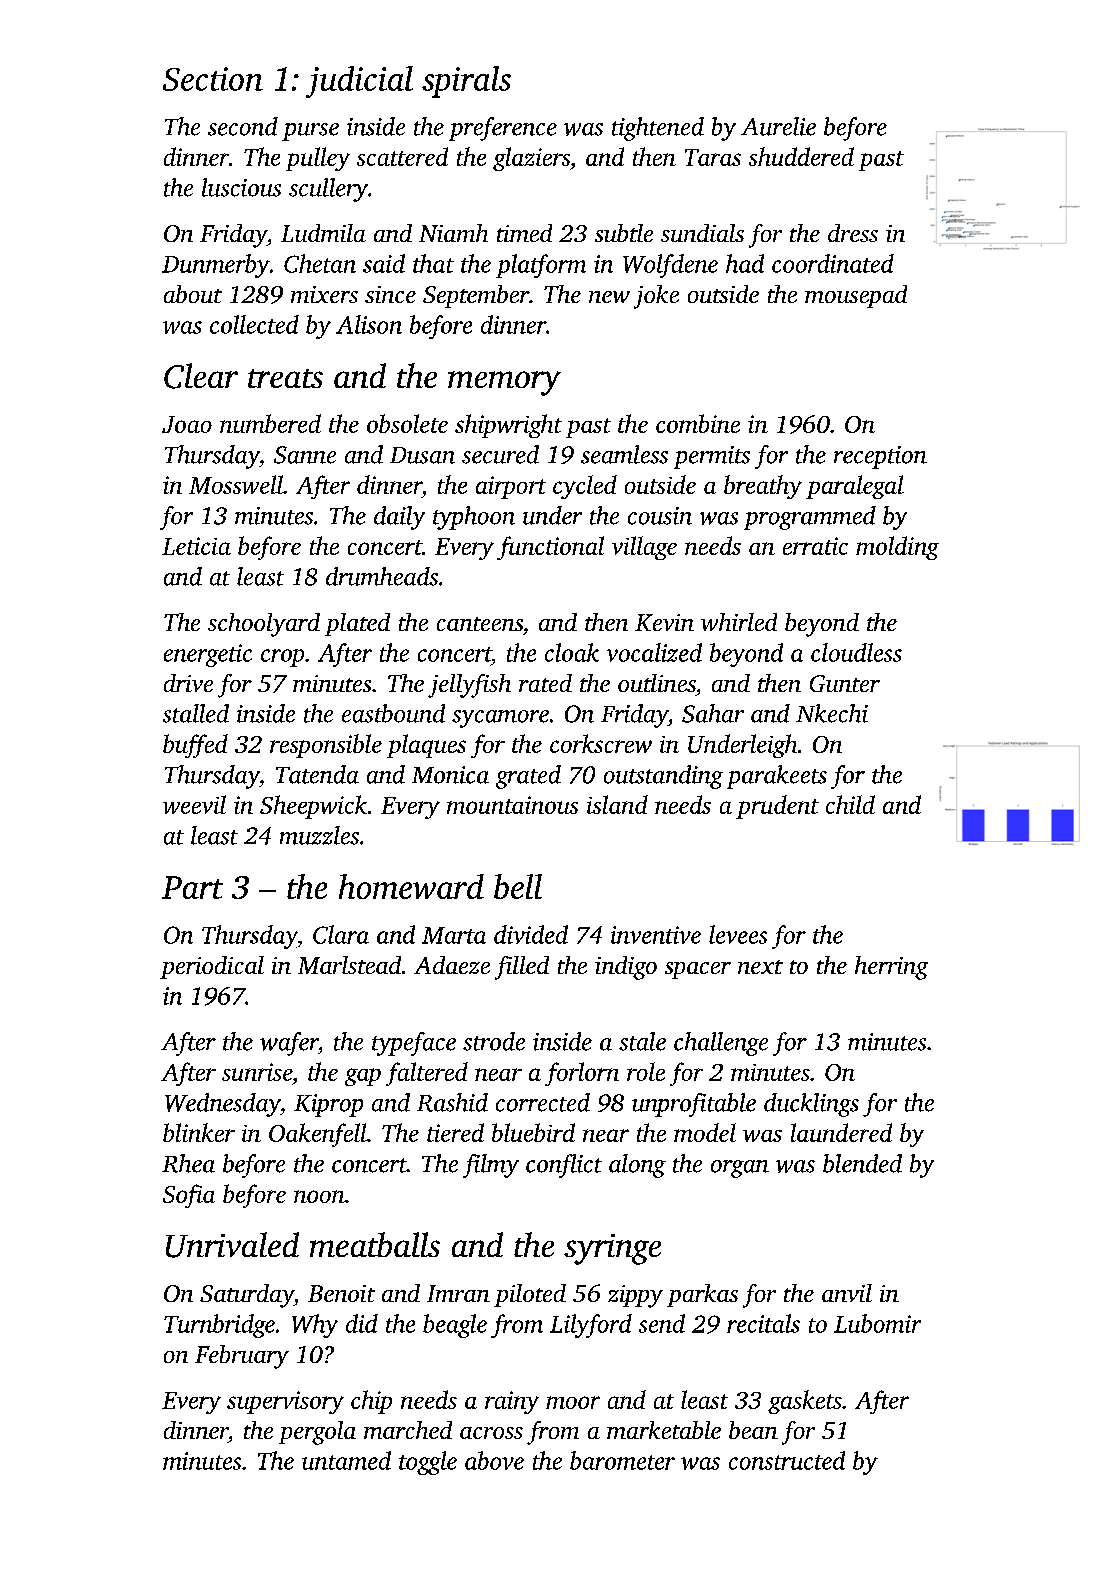 The height and width of the screenshot is (1595, 1101). Describe the element at coordinates (550, 548) in the screenshot. I see `functional` at that location.
